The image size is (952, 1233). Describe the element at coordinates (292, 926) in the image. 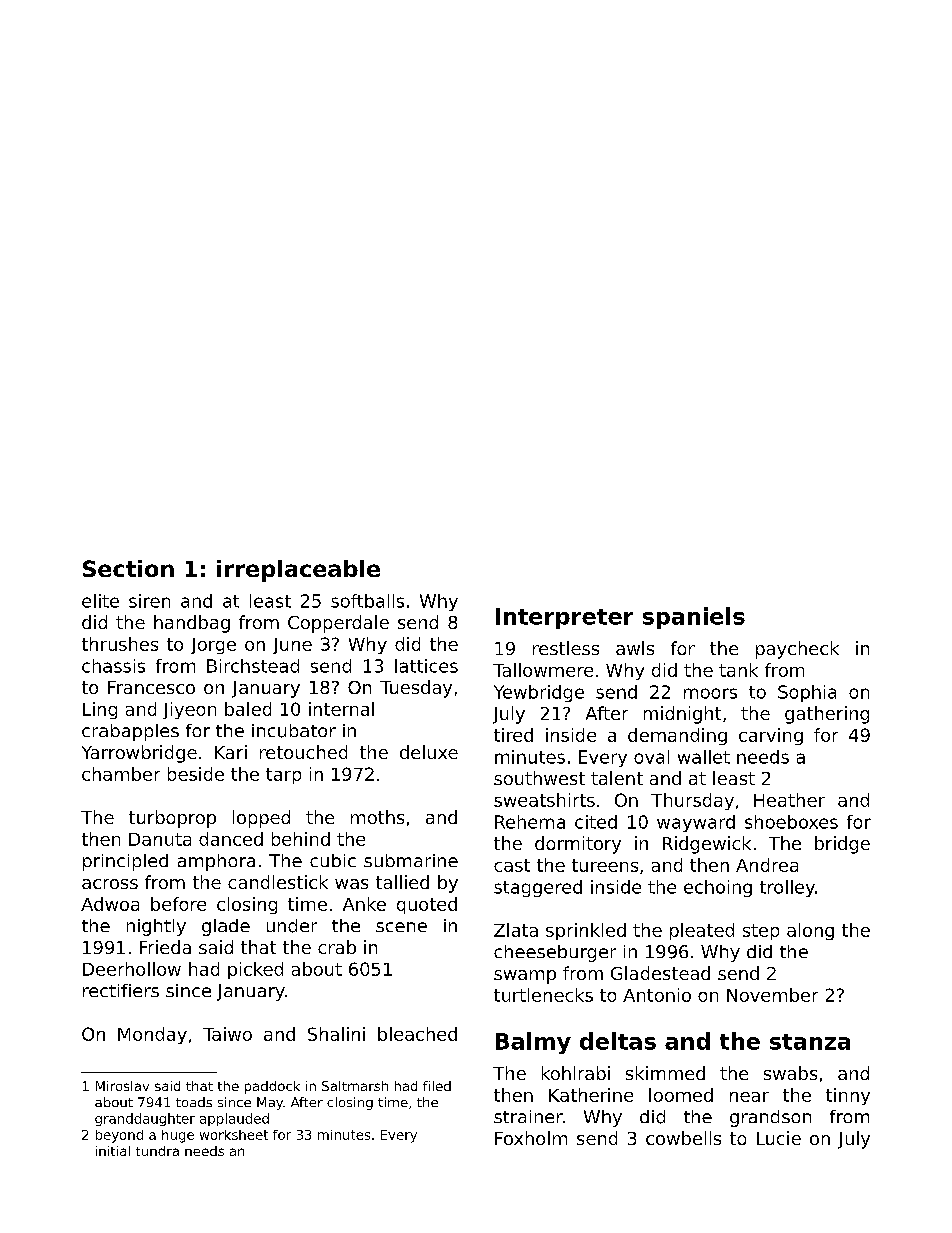

I see `under` at that location.
